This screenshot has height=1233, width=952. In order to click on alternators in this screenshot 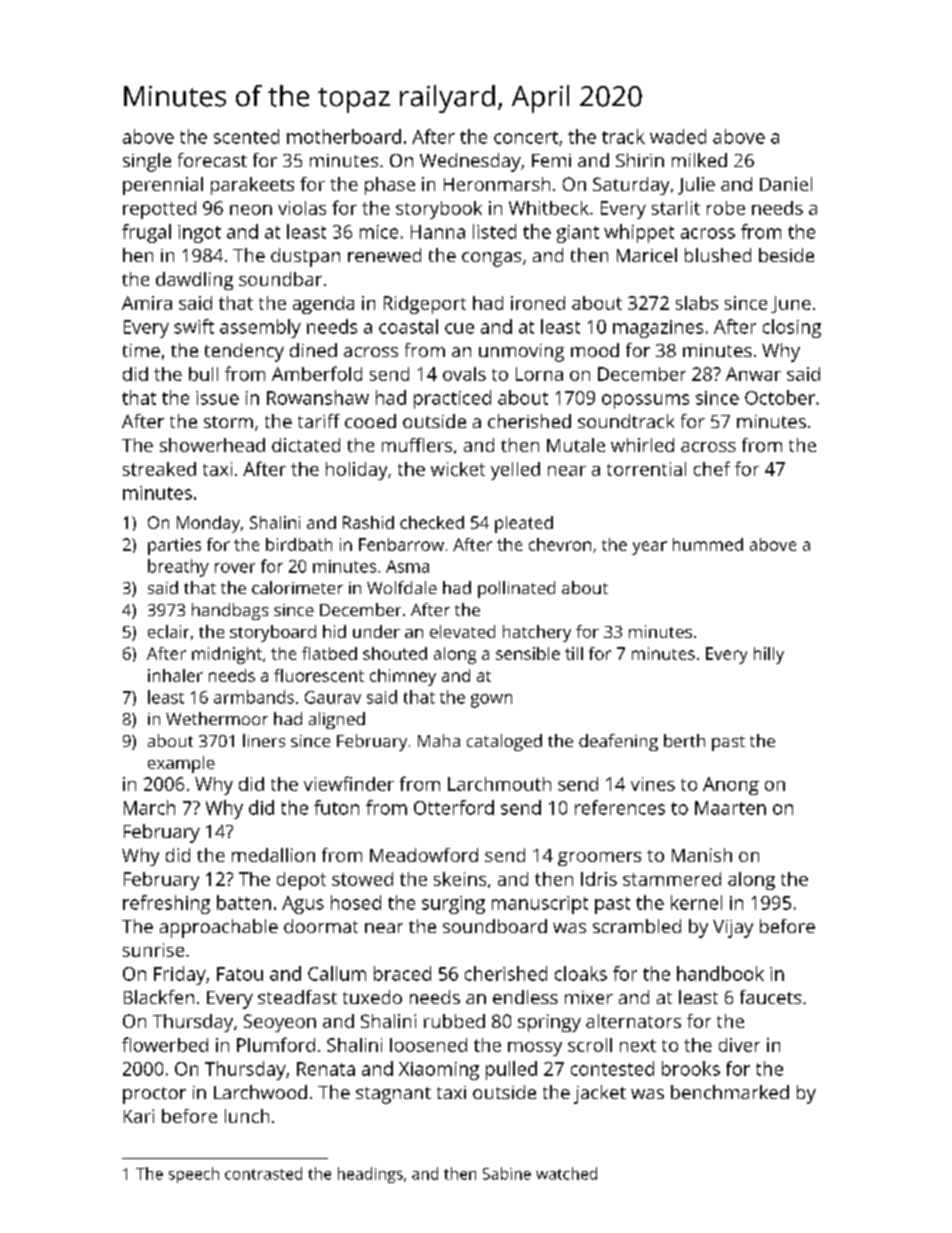, I will do `click(633, 1021)`.
